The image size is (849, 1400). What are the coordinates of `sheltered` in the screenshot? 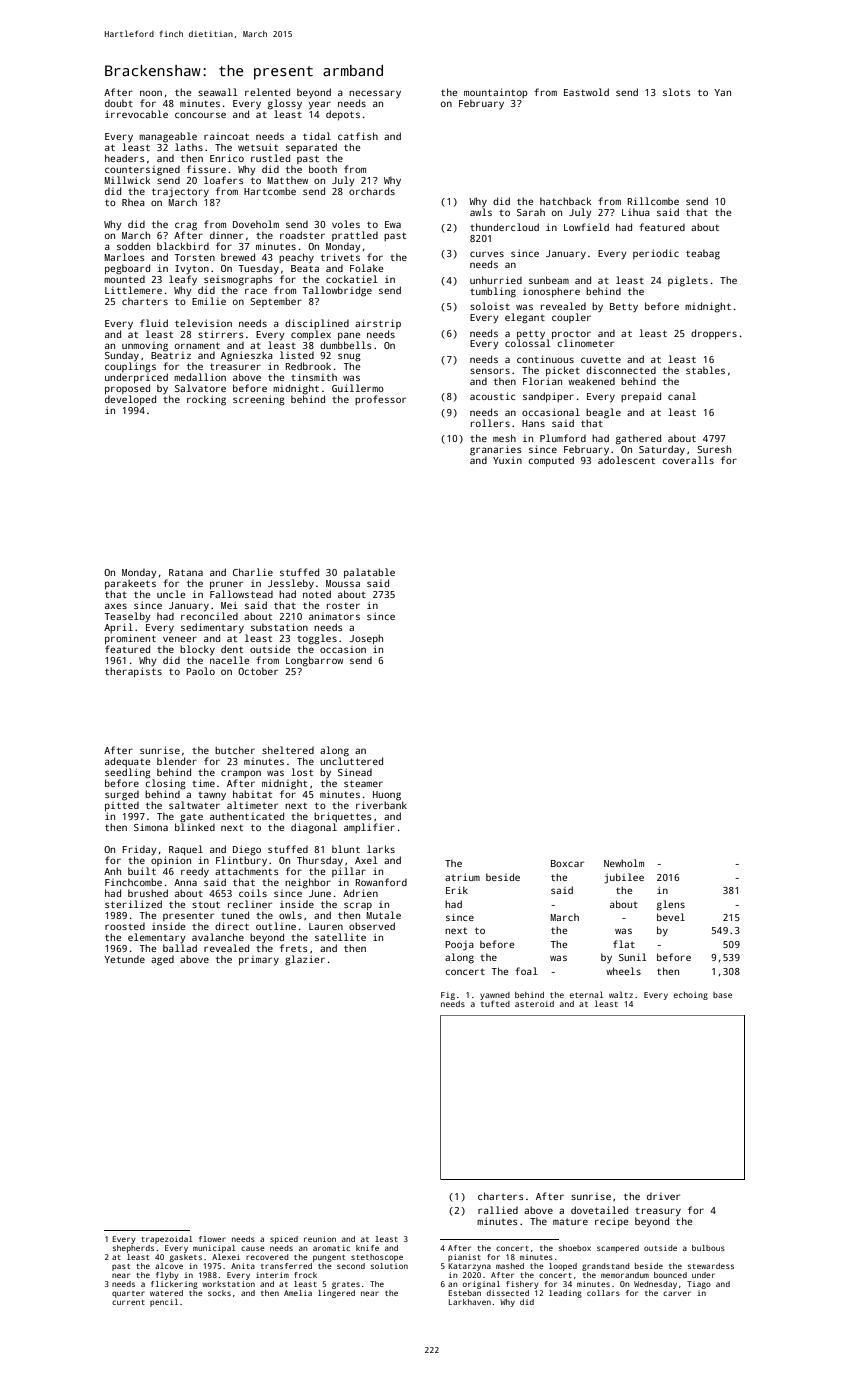 It's located at (288, 750).
